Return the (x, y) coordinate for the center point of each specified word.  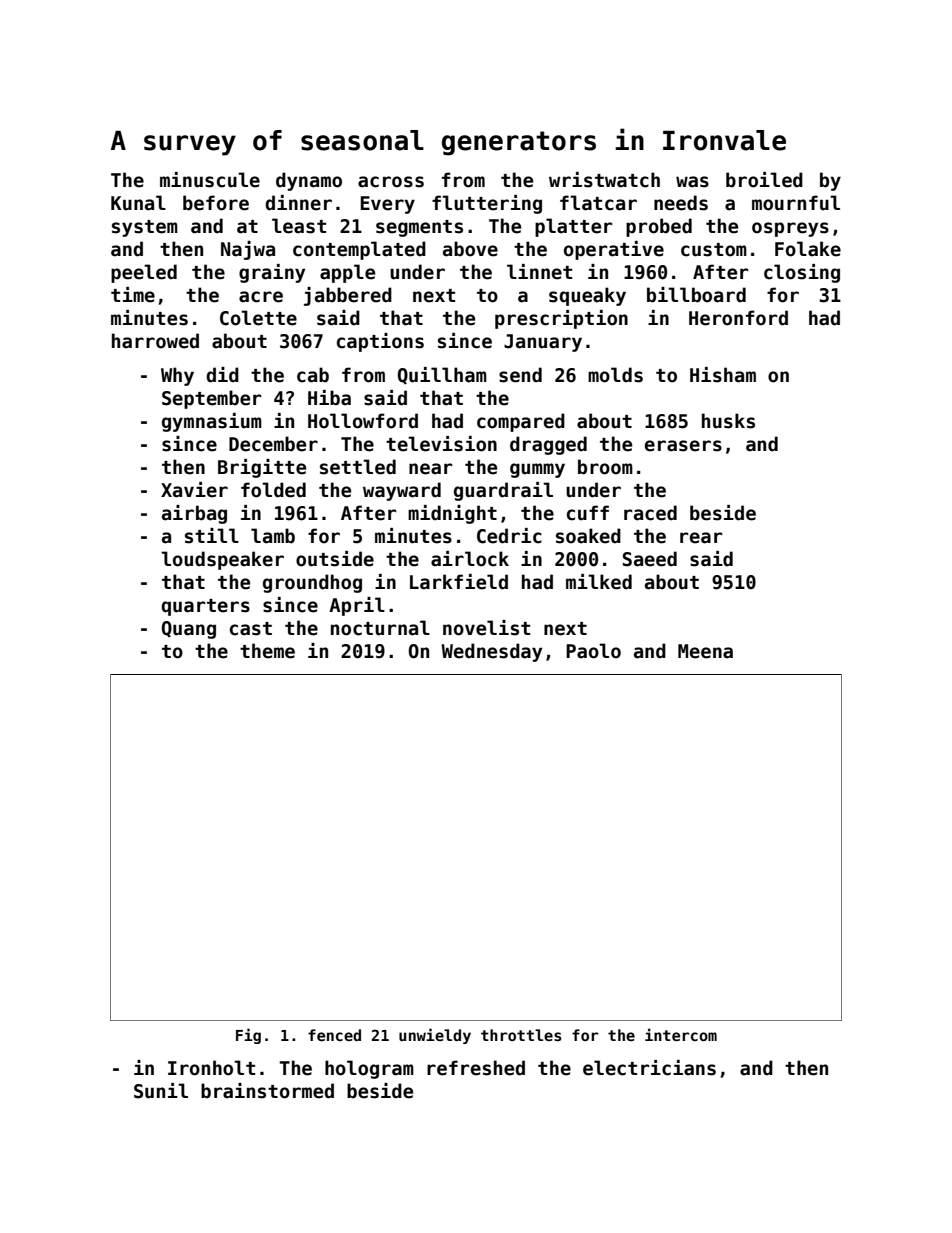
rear (701, 538)
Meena (705, 651)
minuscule (210, 180)
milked (599, 582)
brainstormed (267, 1091)
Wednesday (491, 652)
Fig (248, 1036)
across (391, 182)
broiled (764, 180)
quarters (205, 607)
